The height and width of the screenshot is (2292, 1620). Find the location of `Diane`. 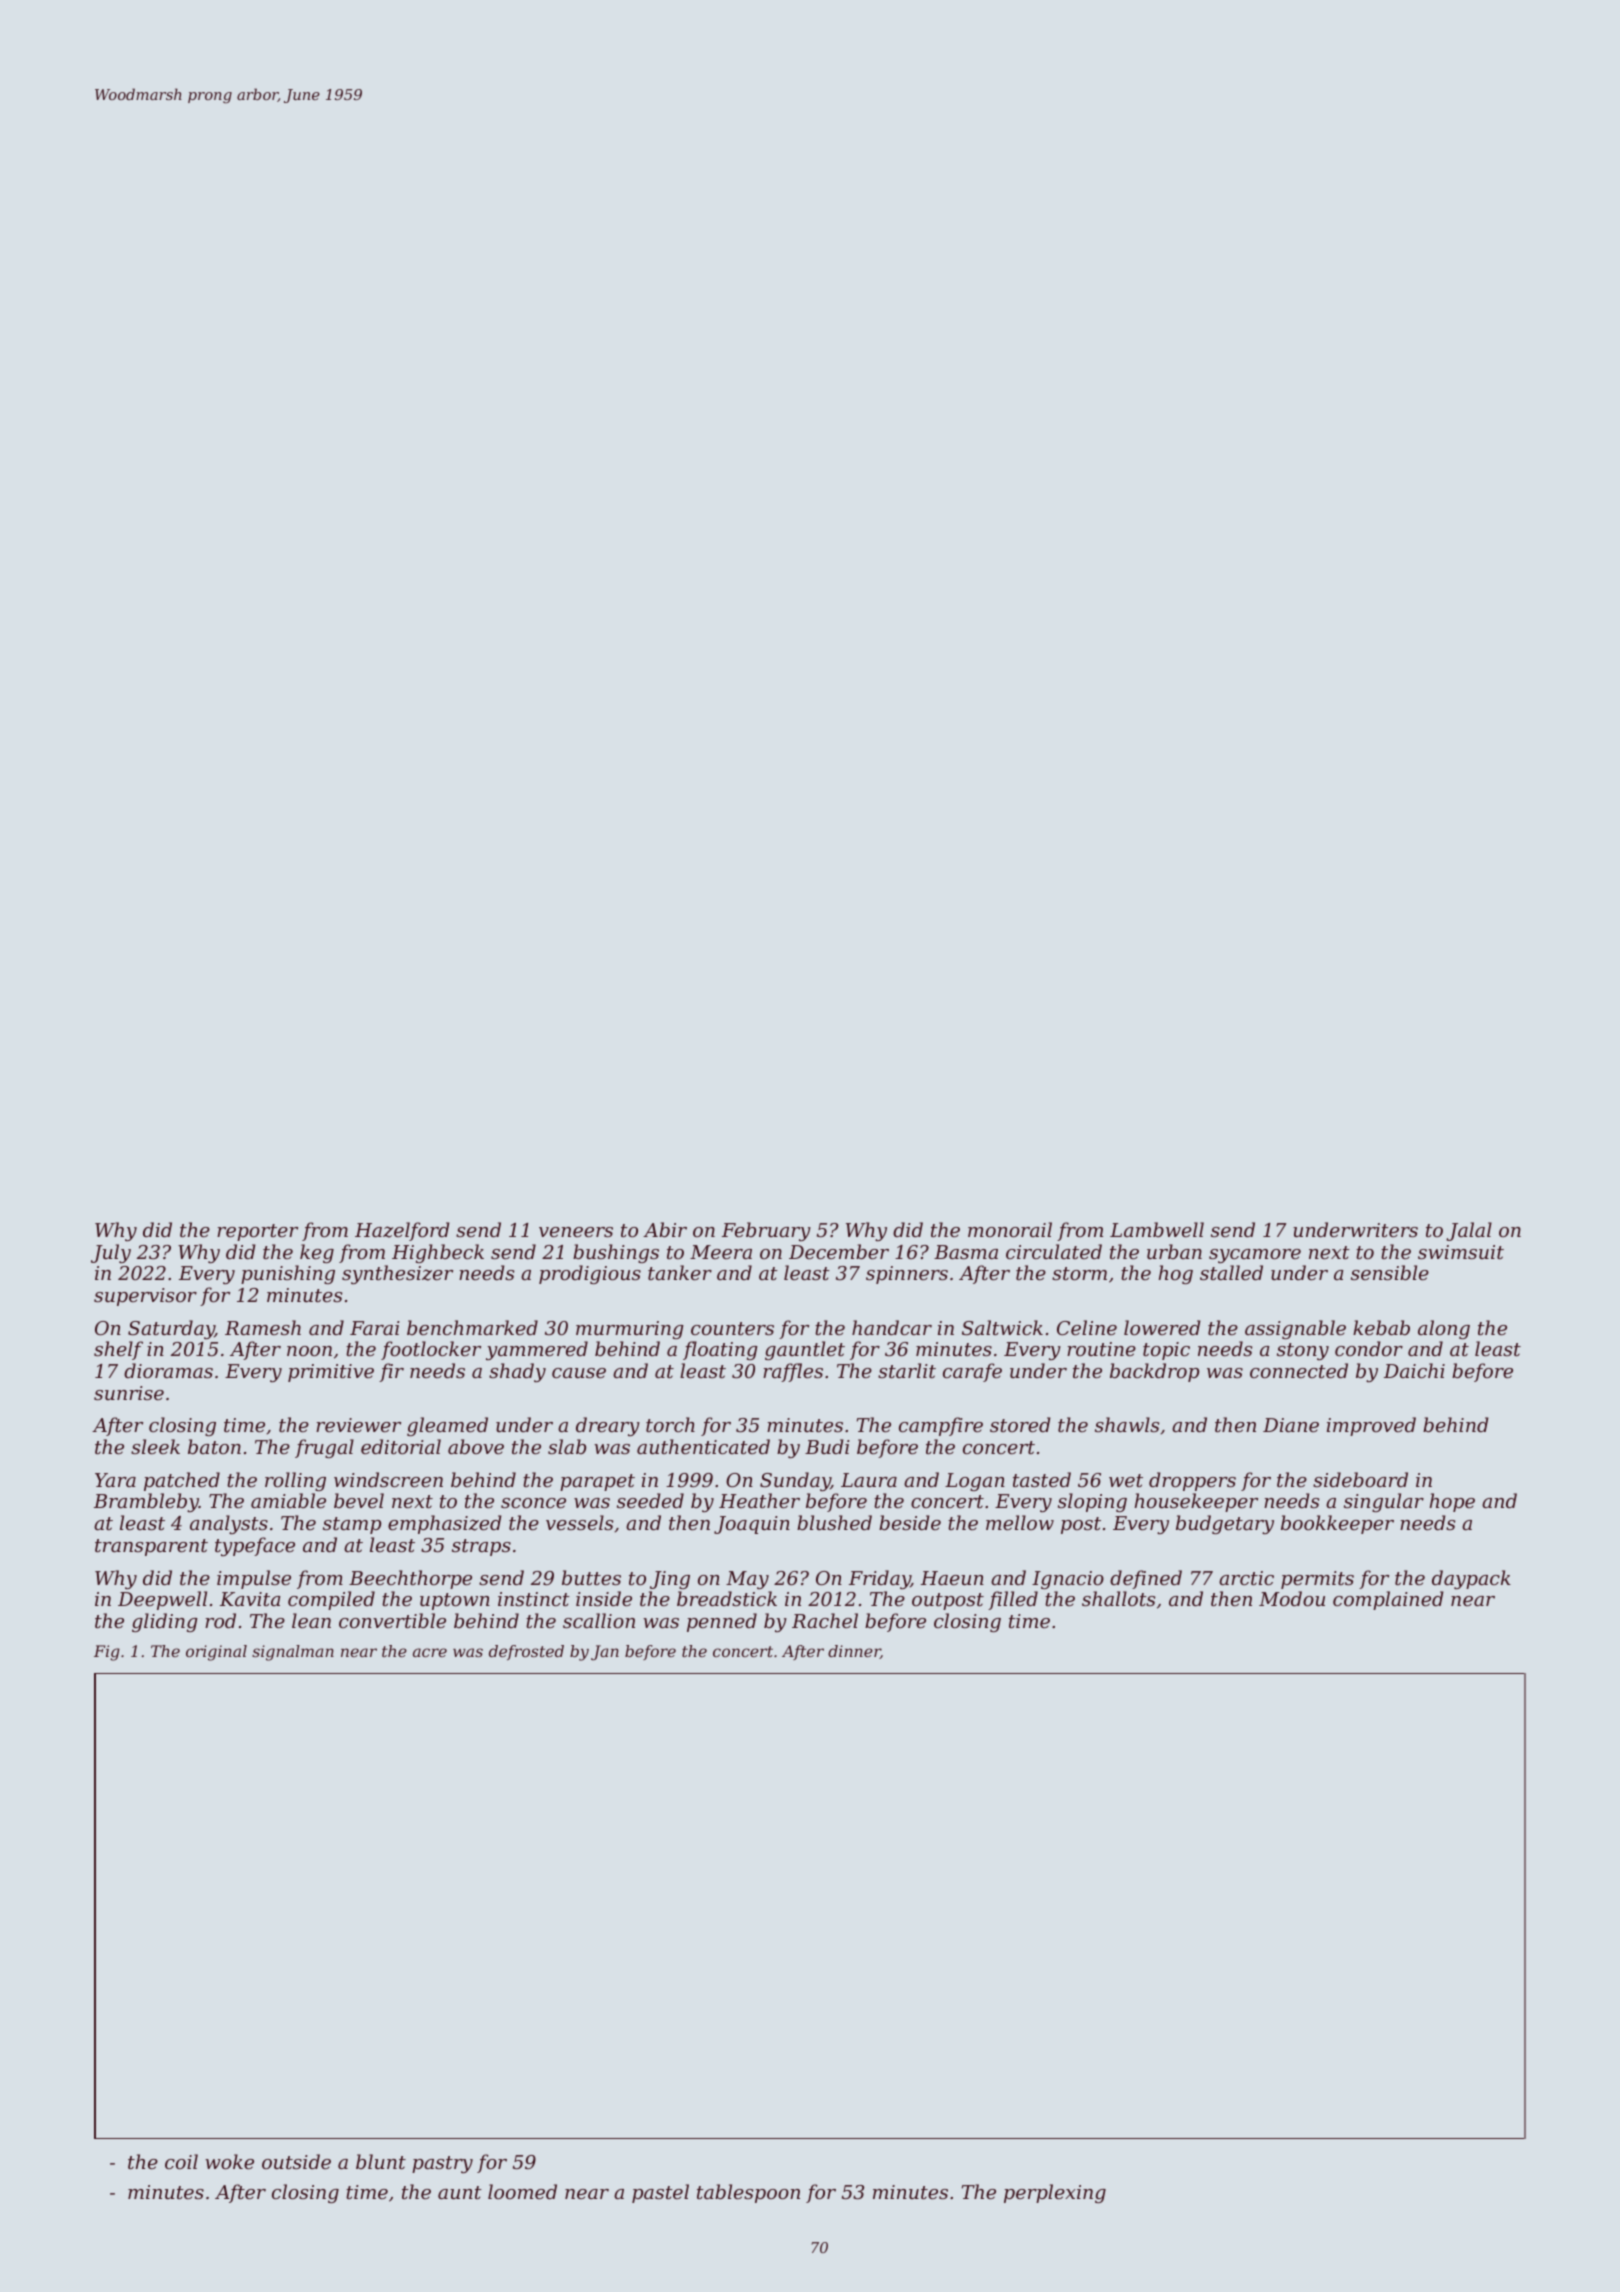

Diane is located at coordinates (1291, 1425).
